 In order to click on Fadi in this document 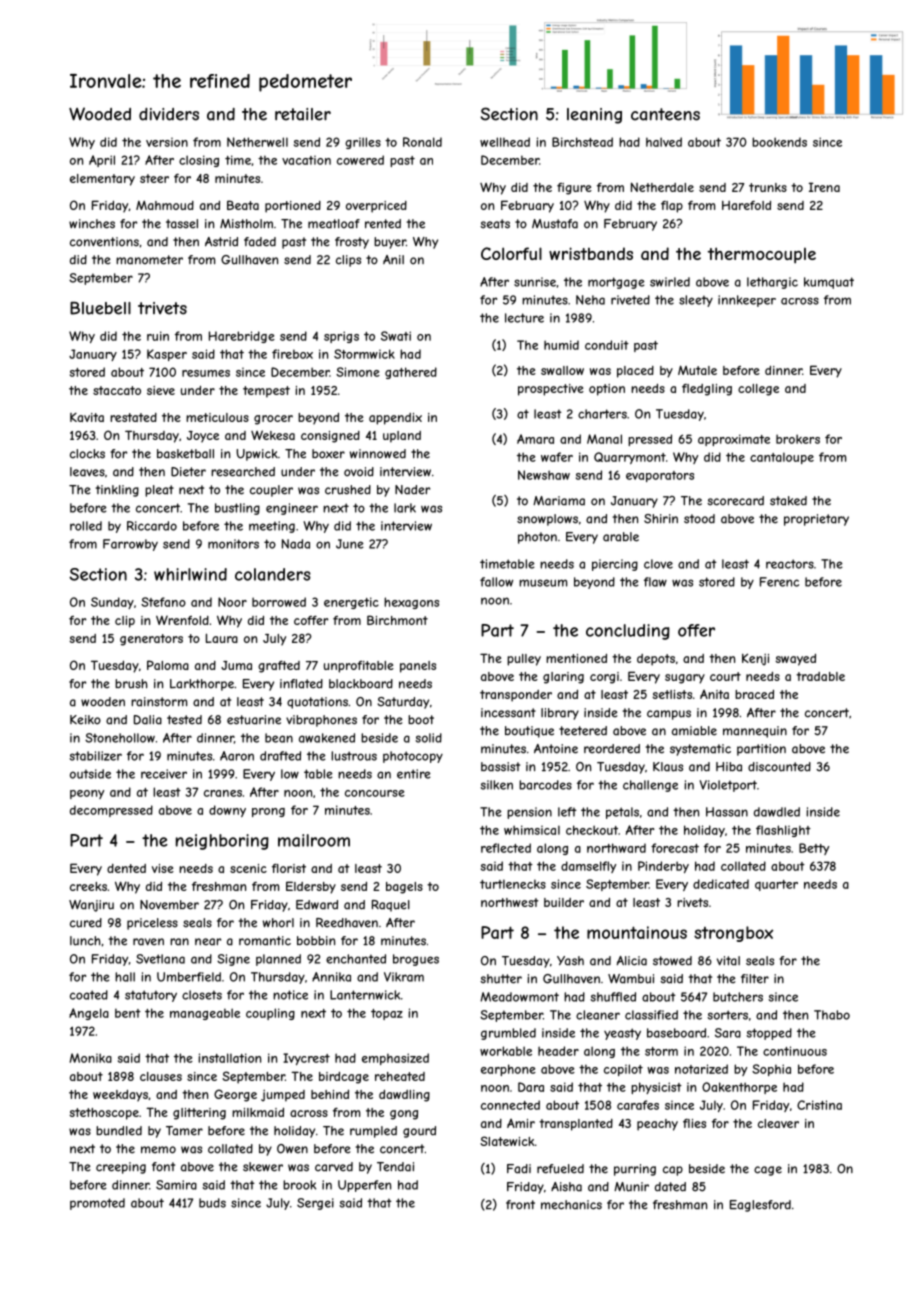, I will do `click(519, 1169)`.
